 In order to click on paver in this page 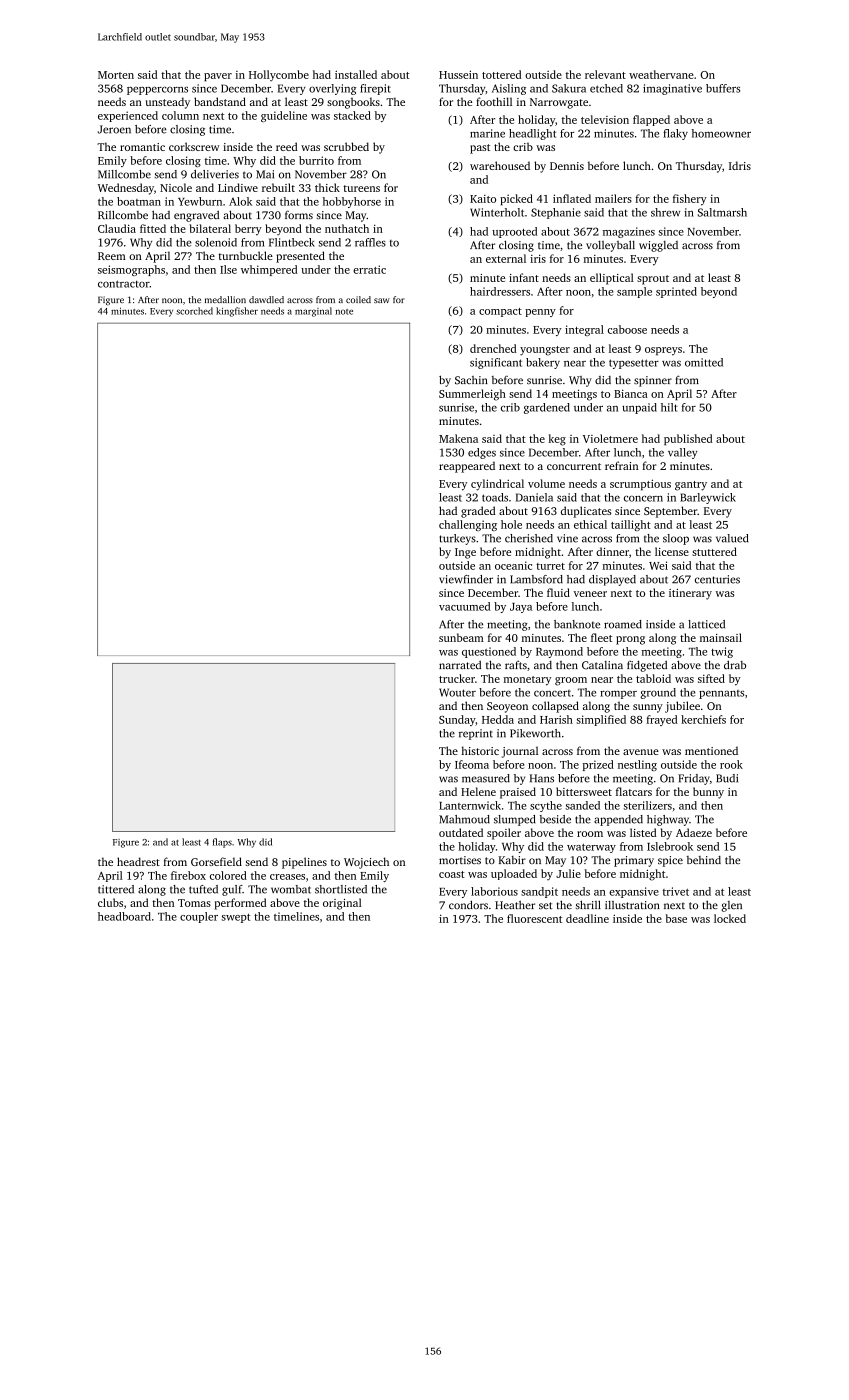, I will do `click(218, 77)`.
